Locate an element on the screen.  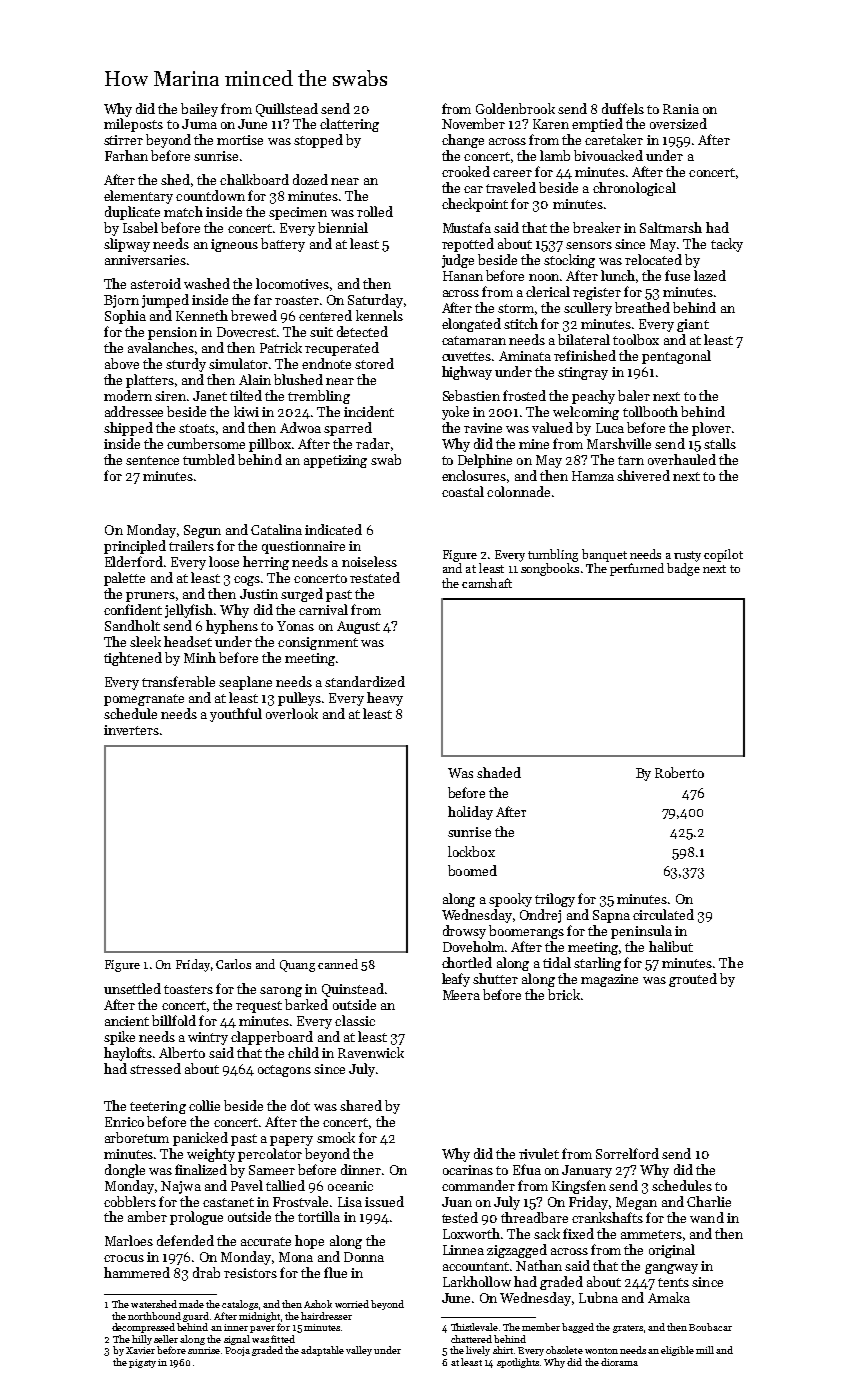
bailey is located at coordinates (199, 110).
